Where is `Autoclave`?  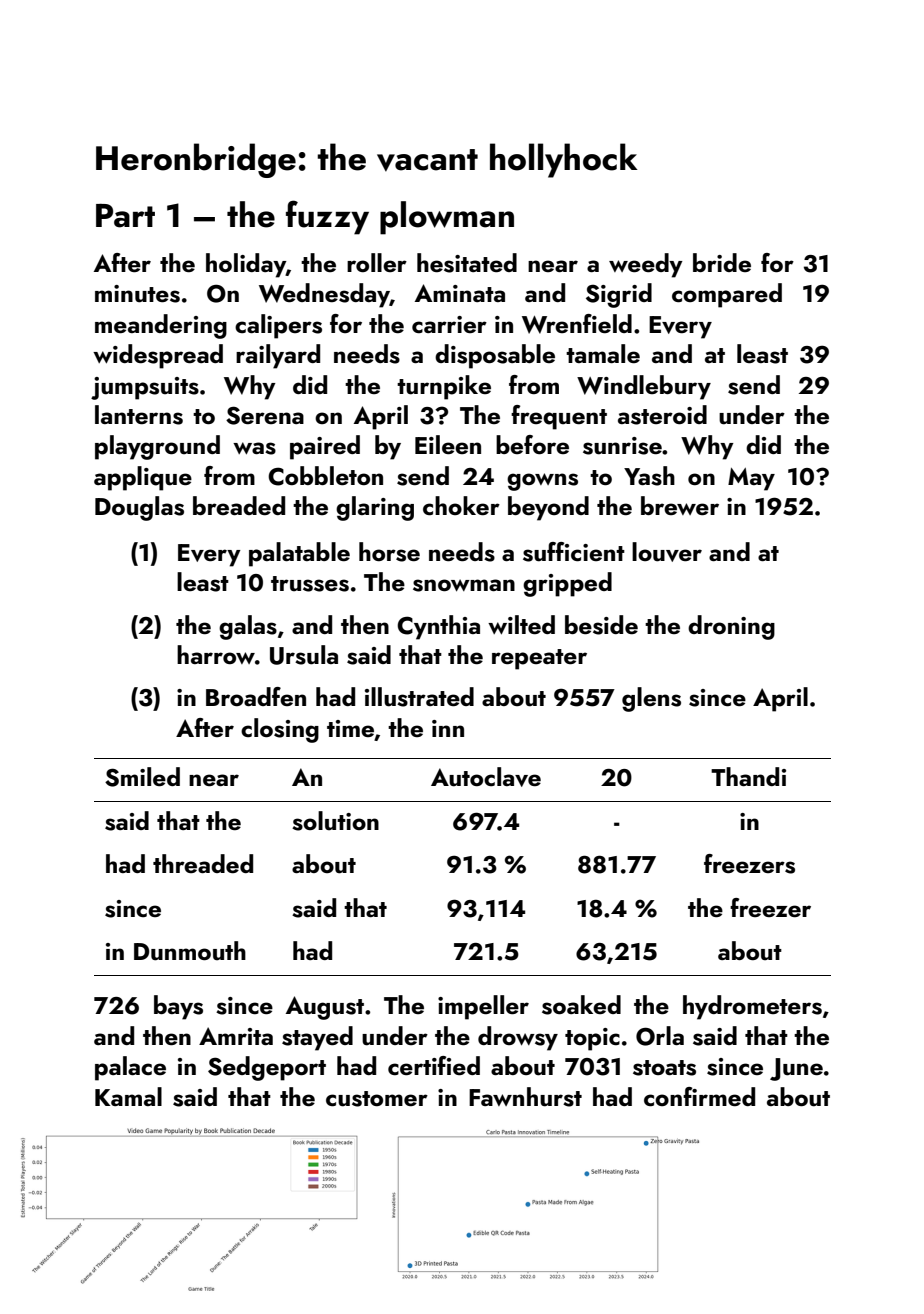
Autoclave is located at coordinates (486, 777).
